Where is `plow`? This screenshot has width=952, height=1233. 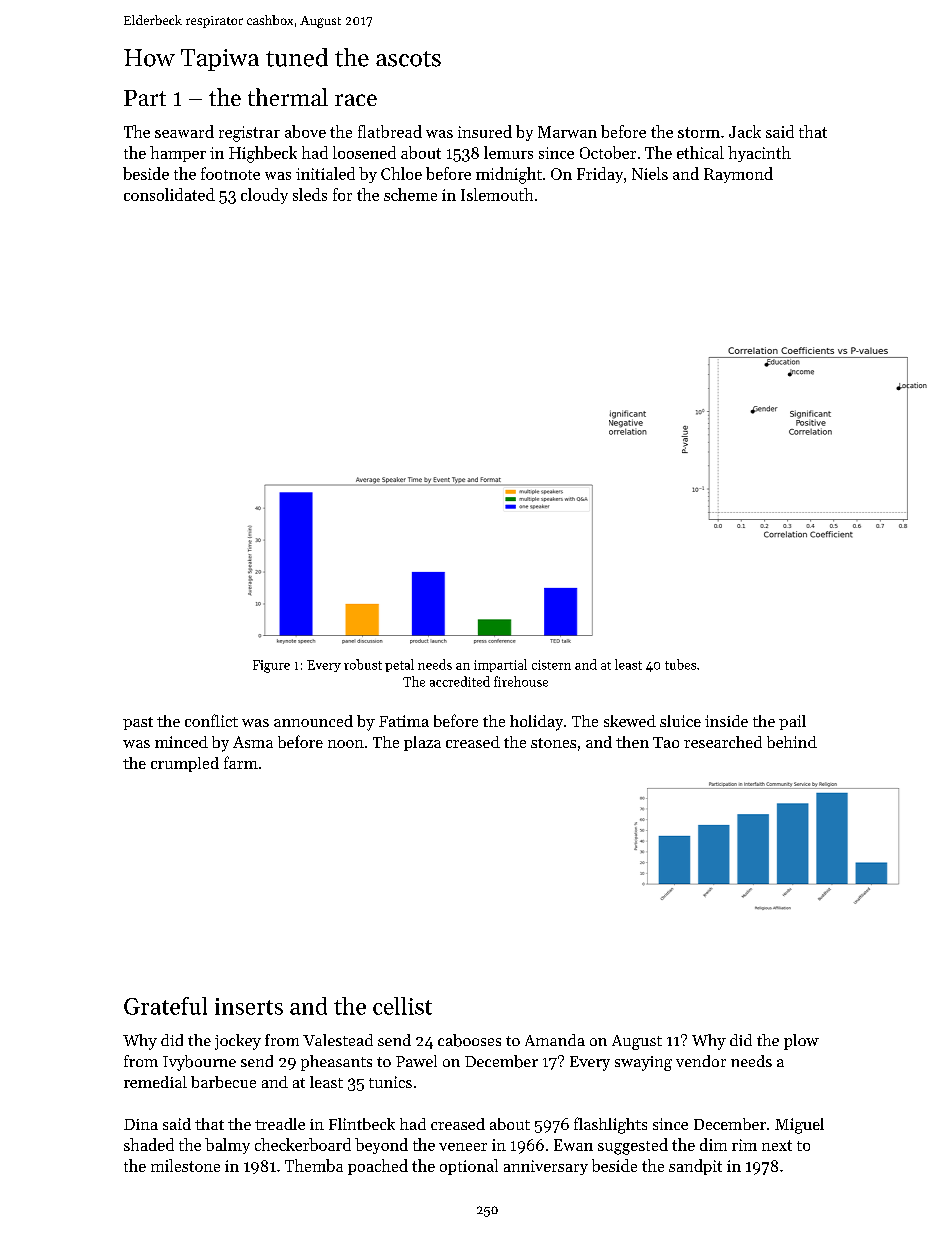 plow is located at coordinates (801, 1042).
